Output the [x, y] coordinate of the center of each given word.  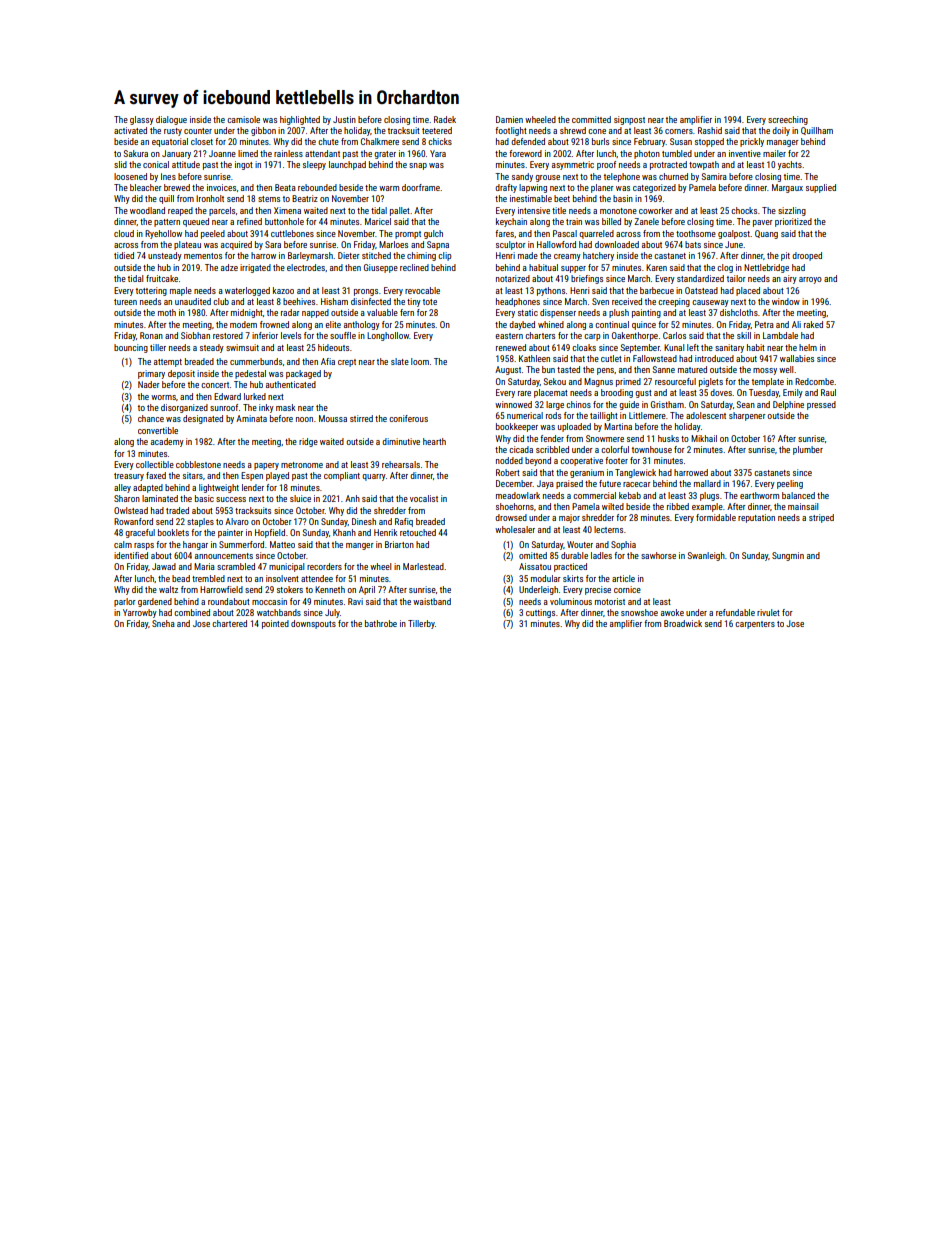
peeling [790, 484]
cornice [627, 589]
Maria [204, 566]
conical [156, 164]
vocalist [424, 498]
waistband [432, 601]
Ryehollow [163, 234]
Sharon [127, 498]
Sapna [438, 245]
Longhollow [388, 336]
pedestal [250, 374]
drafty [506, 188]
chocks [744, 210]
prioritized [793, 222]
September [640, 348]
